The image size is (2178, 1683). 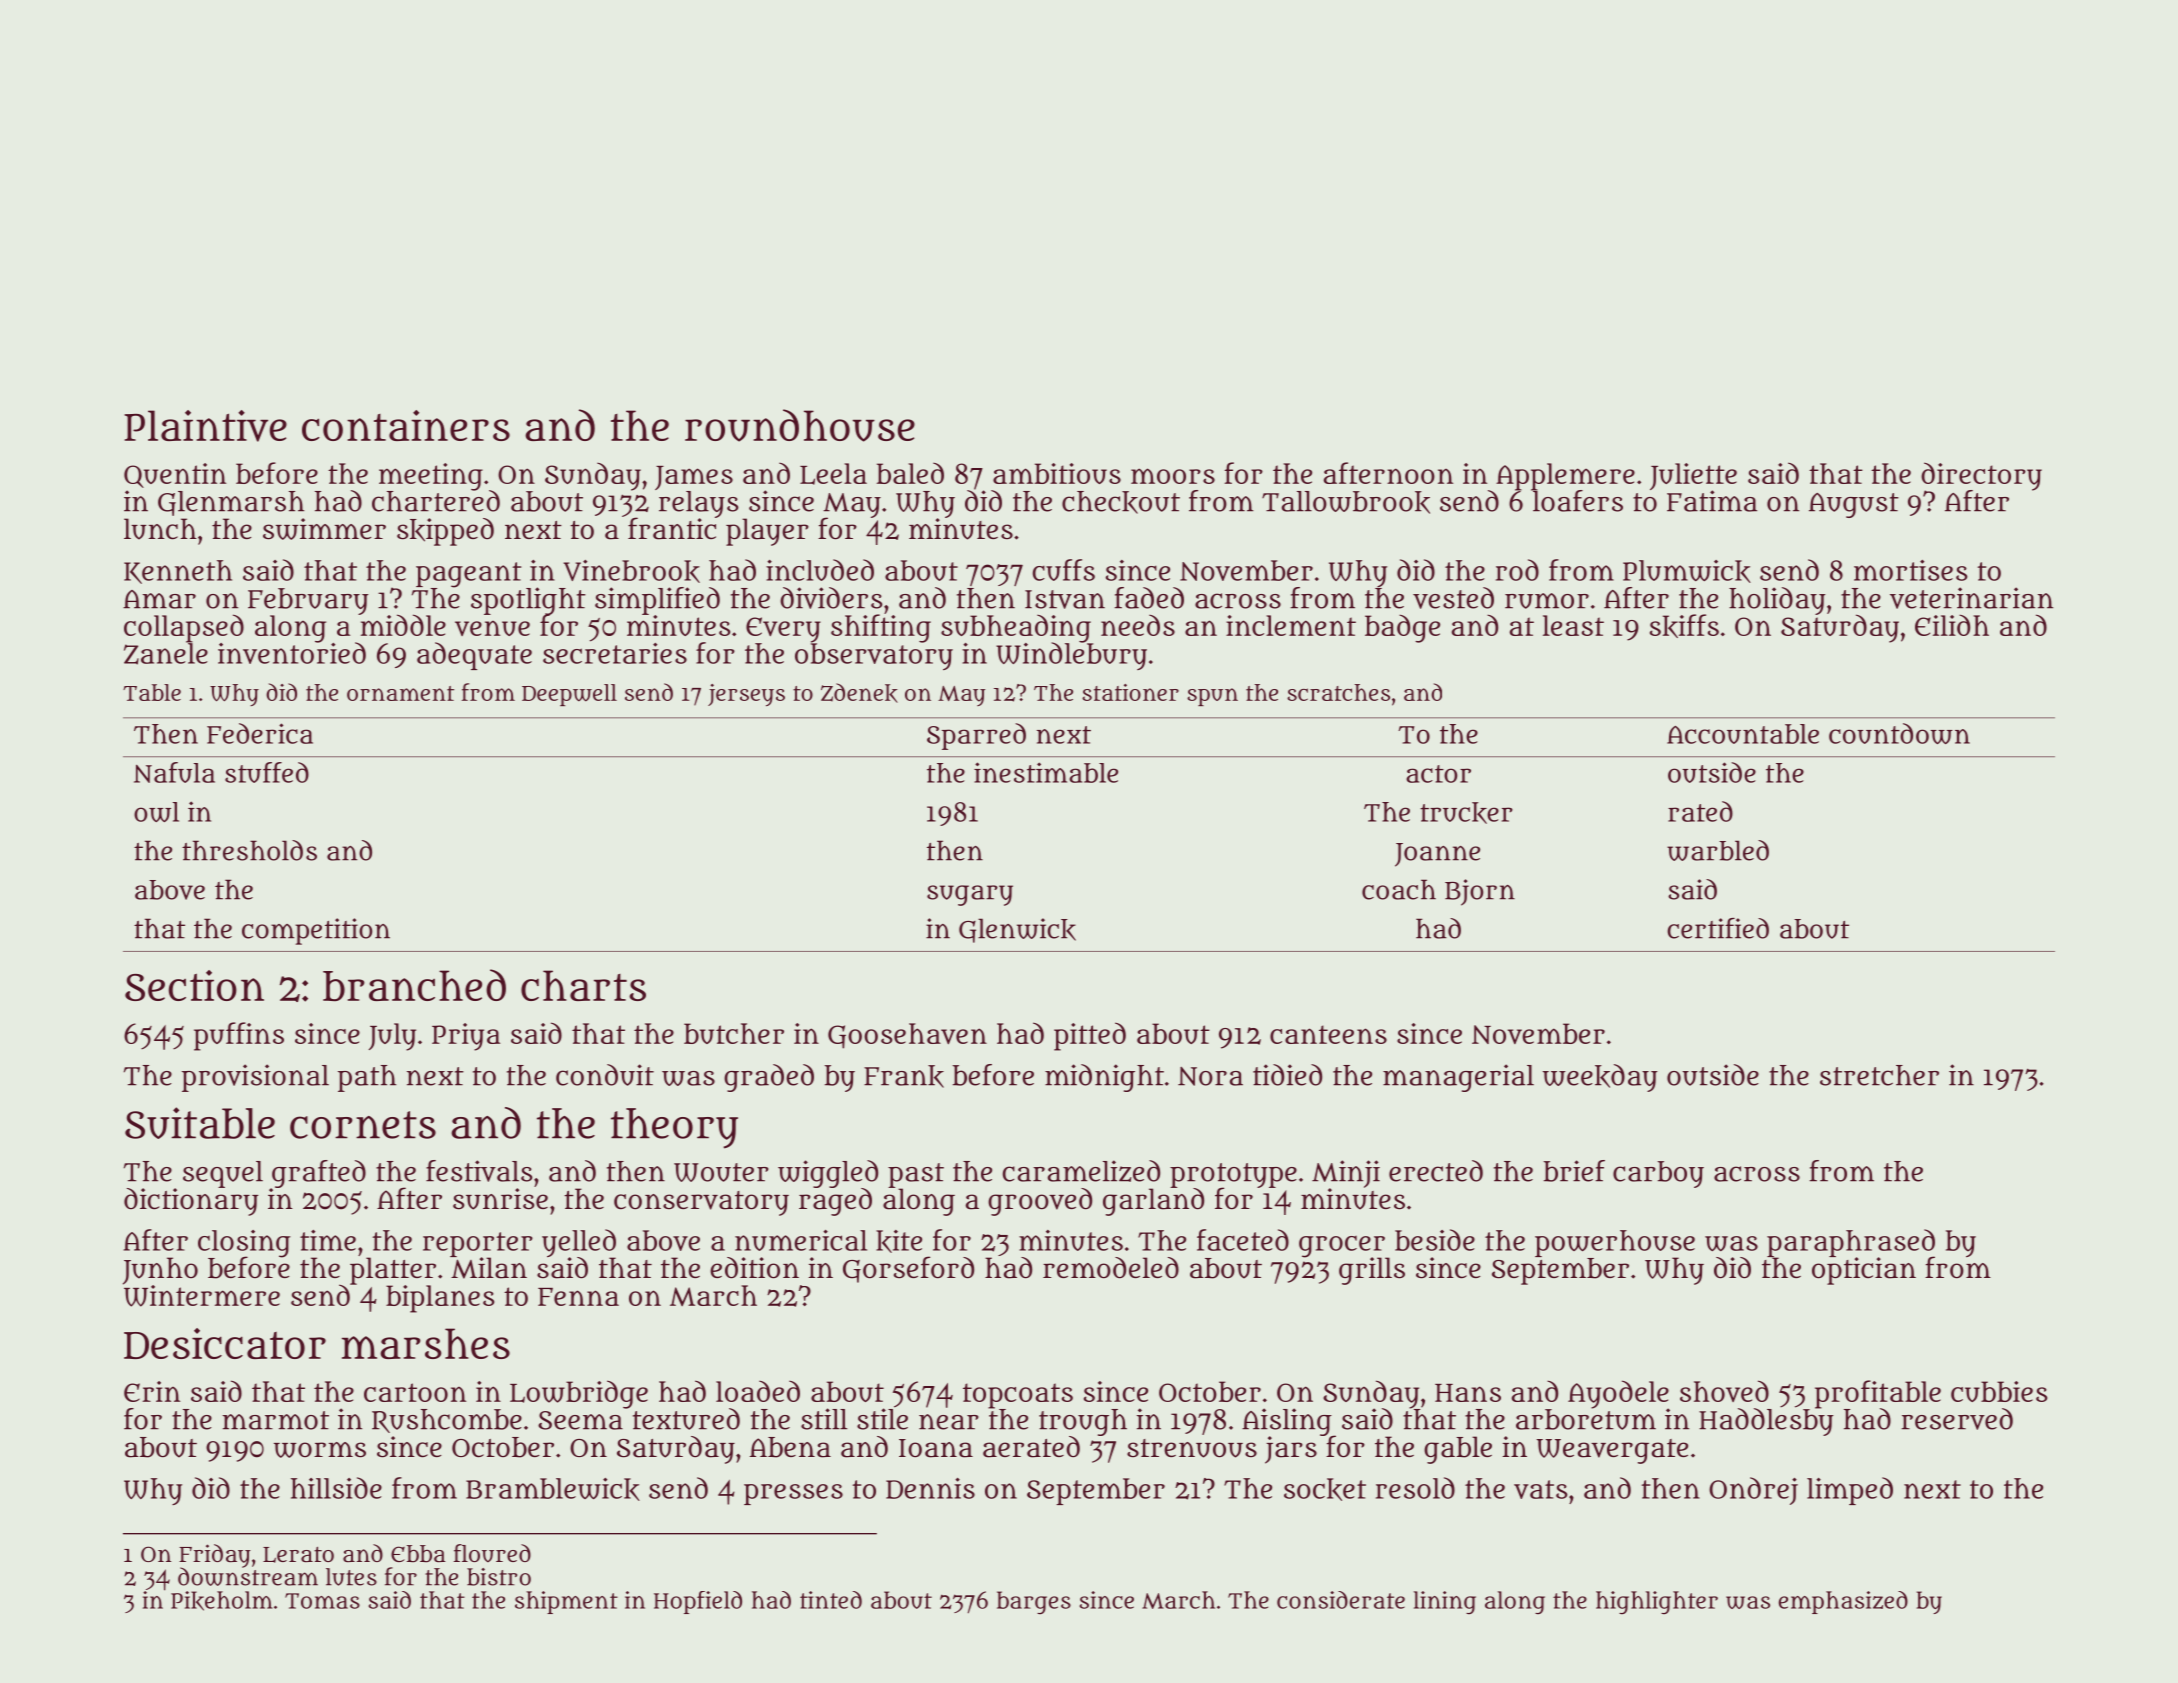 I want to click on mortises, so click(x=1911, y=570).
